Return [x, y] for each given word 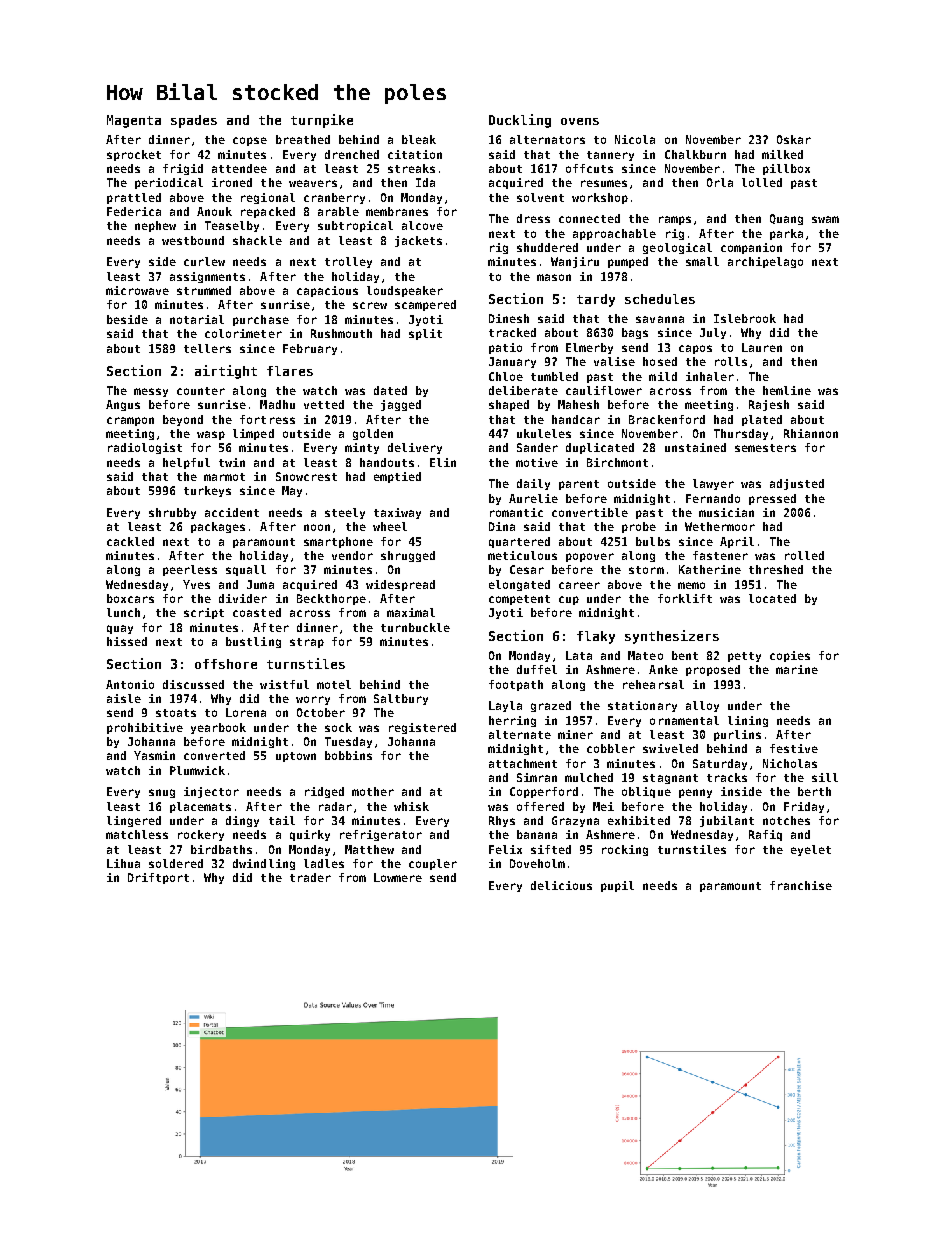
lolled [762, 182]
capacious [327, 291]
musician [726, 512]
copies [790, 656]
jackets [418, 241]
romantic [516, 512]
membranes [397, 211]
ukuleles [544, 433]
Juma [260, 584]
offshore [226, 664]
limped [253, 434]
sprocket [134, 155]
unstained [695, 447]
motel [334, 684]
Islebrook [745, 318]
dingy [242, 821]
